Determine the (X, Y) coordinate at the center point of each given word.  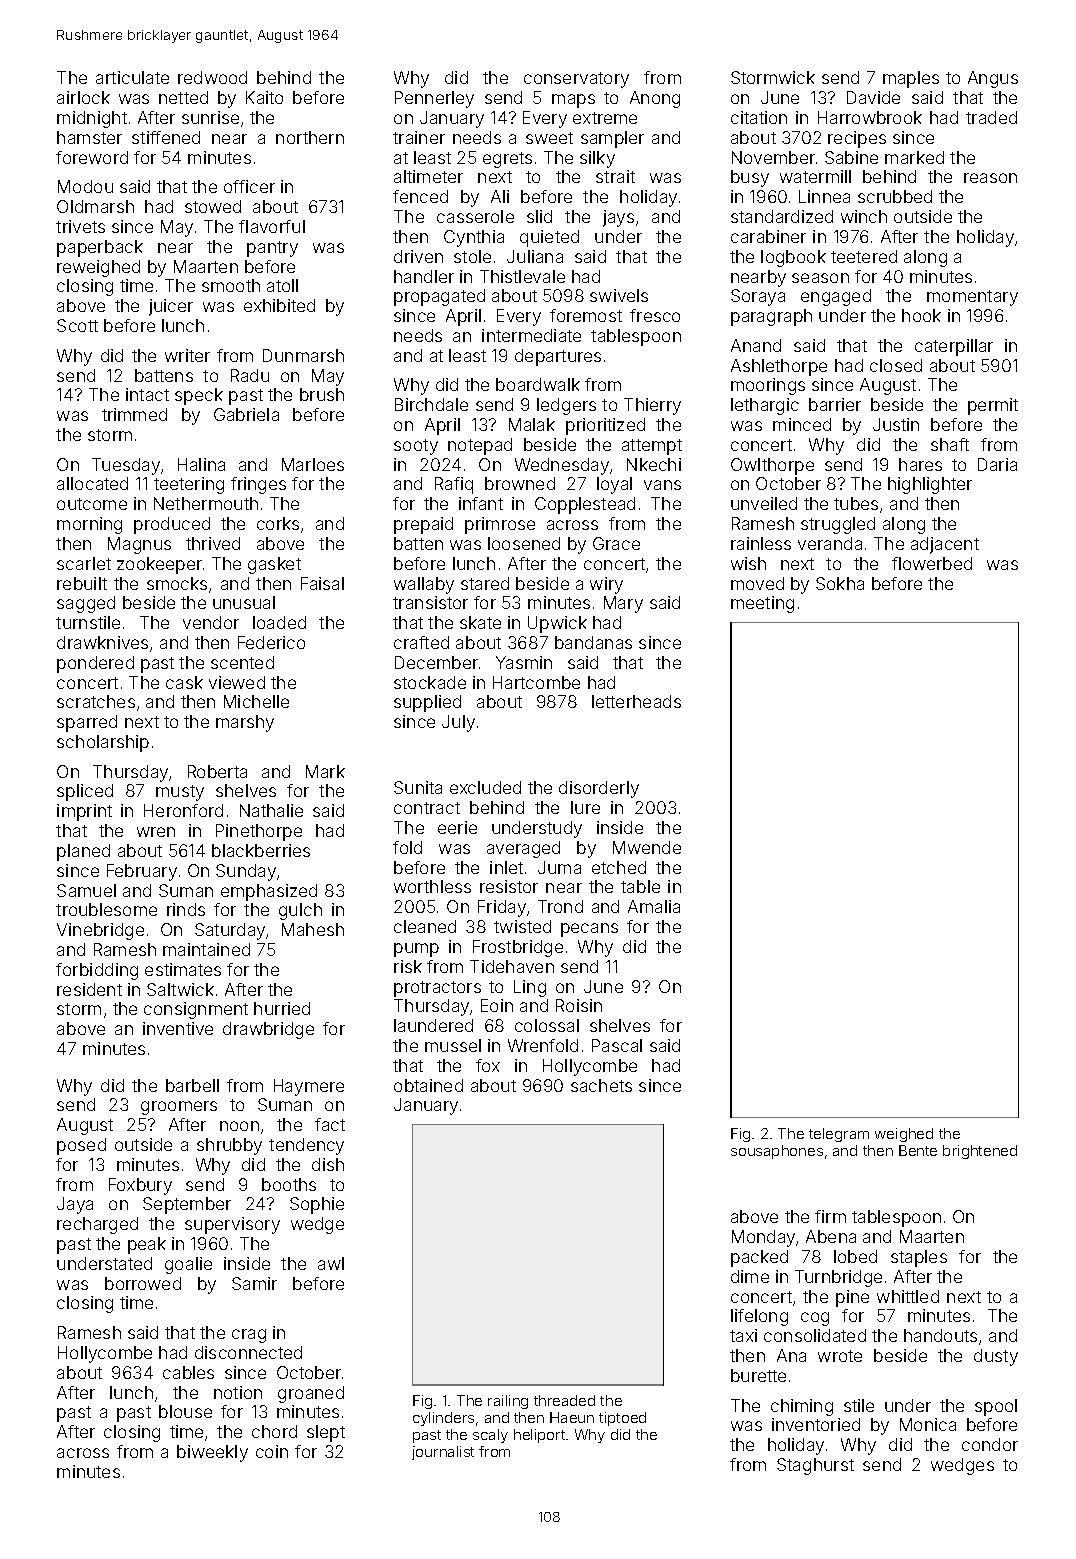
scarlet (84, 563)
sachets (601, 1085)
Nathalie (271, 810)
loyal (614, 485)
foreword (92, 157)
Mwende (647, 847)
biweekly (212, 1453)
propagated (439, 297)
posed (81, 1146)
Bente (918, 1150)
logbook (793, 258)
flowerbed (932, 563)
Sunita (418, 787)
